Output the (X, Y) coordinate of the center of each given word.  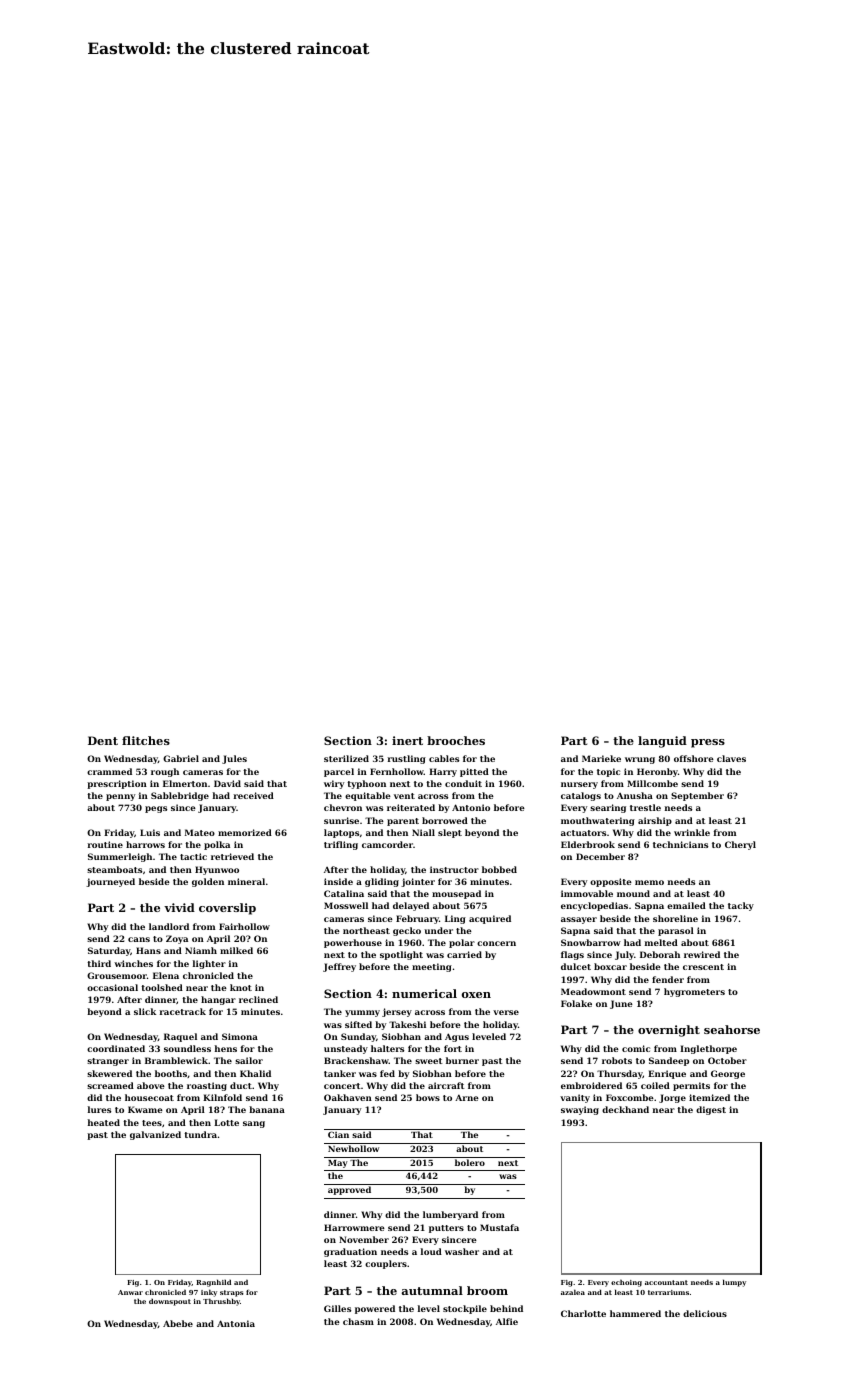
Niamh (201, 950)
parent (403, 822)
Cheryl (740, 845)
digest (711, 1110)
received (253, 795)
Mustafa (499, 1227)
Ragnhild (213, 1283)
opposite (611, 882)
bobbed (499, 869)
